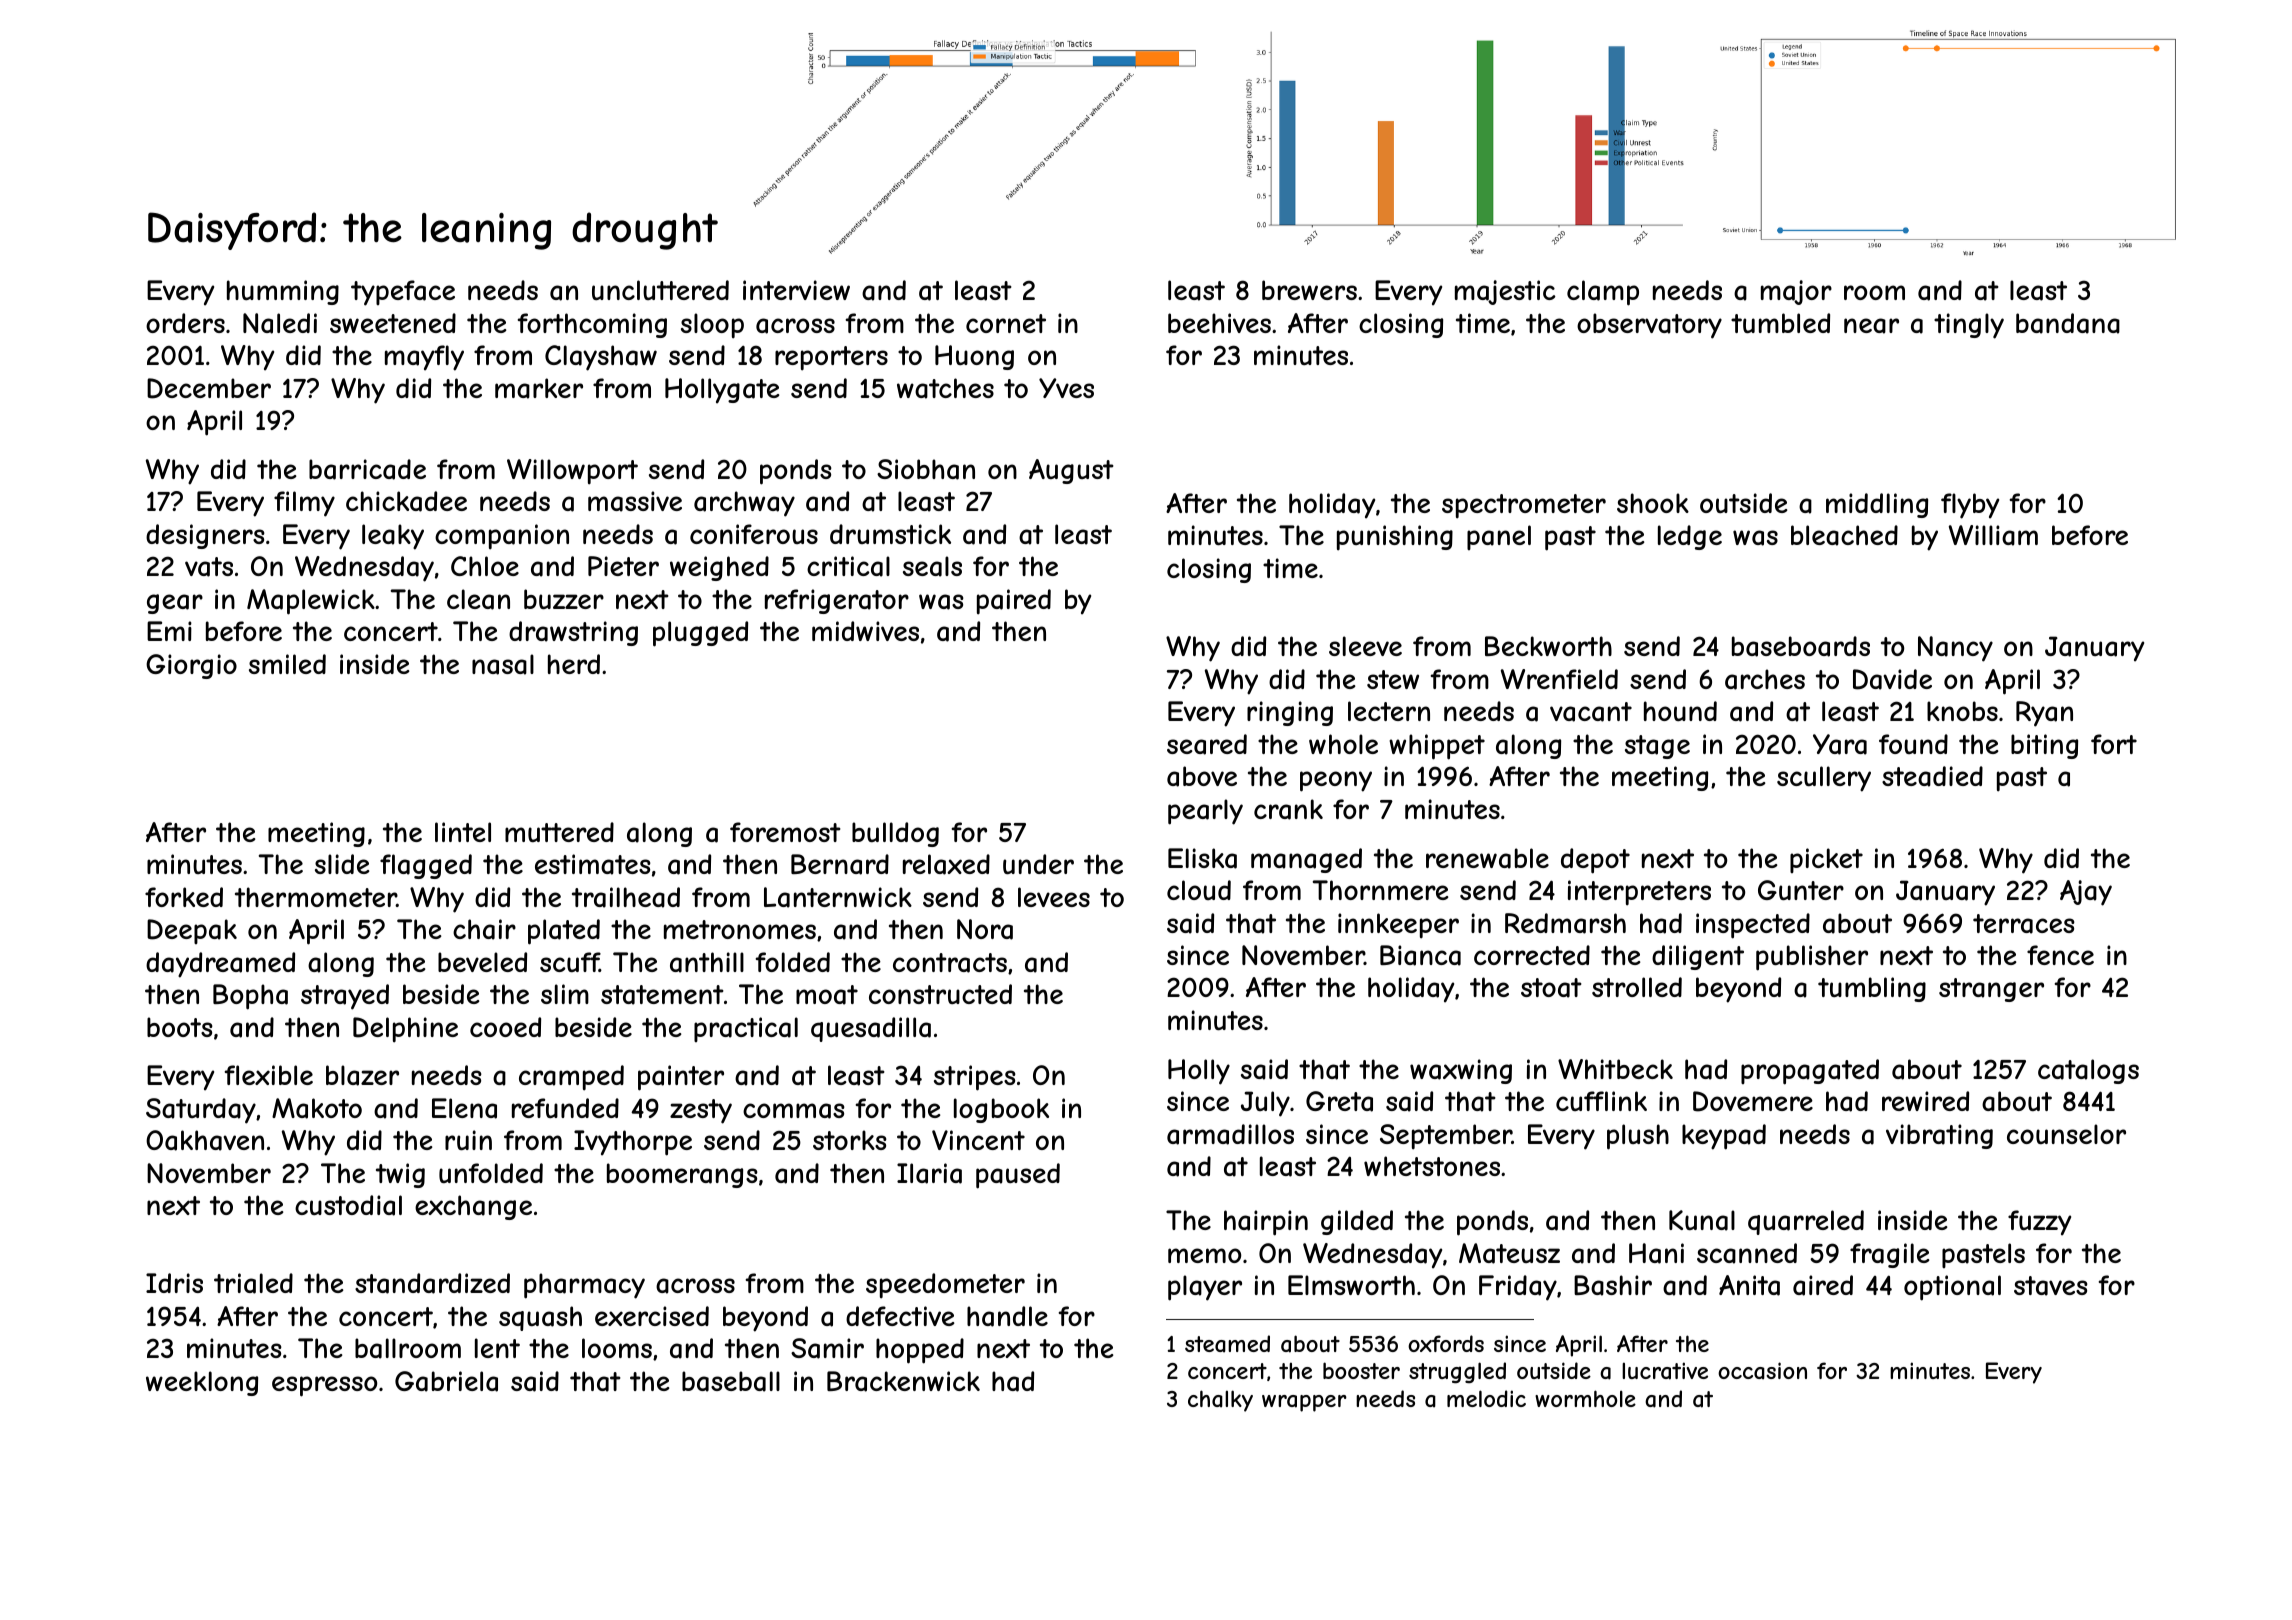 This page has height=1620, width=2292. I want to click on Idris, so click(174, 1283).
